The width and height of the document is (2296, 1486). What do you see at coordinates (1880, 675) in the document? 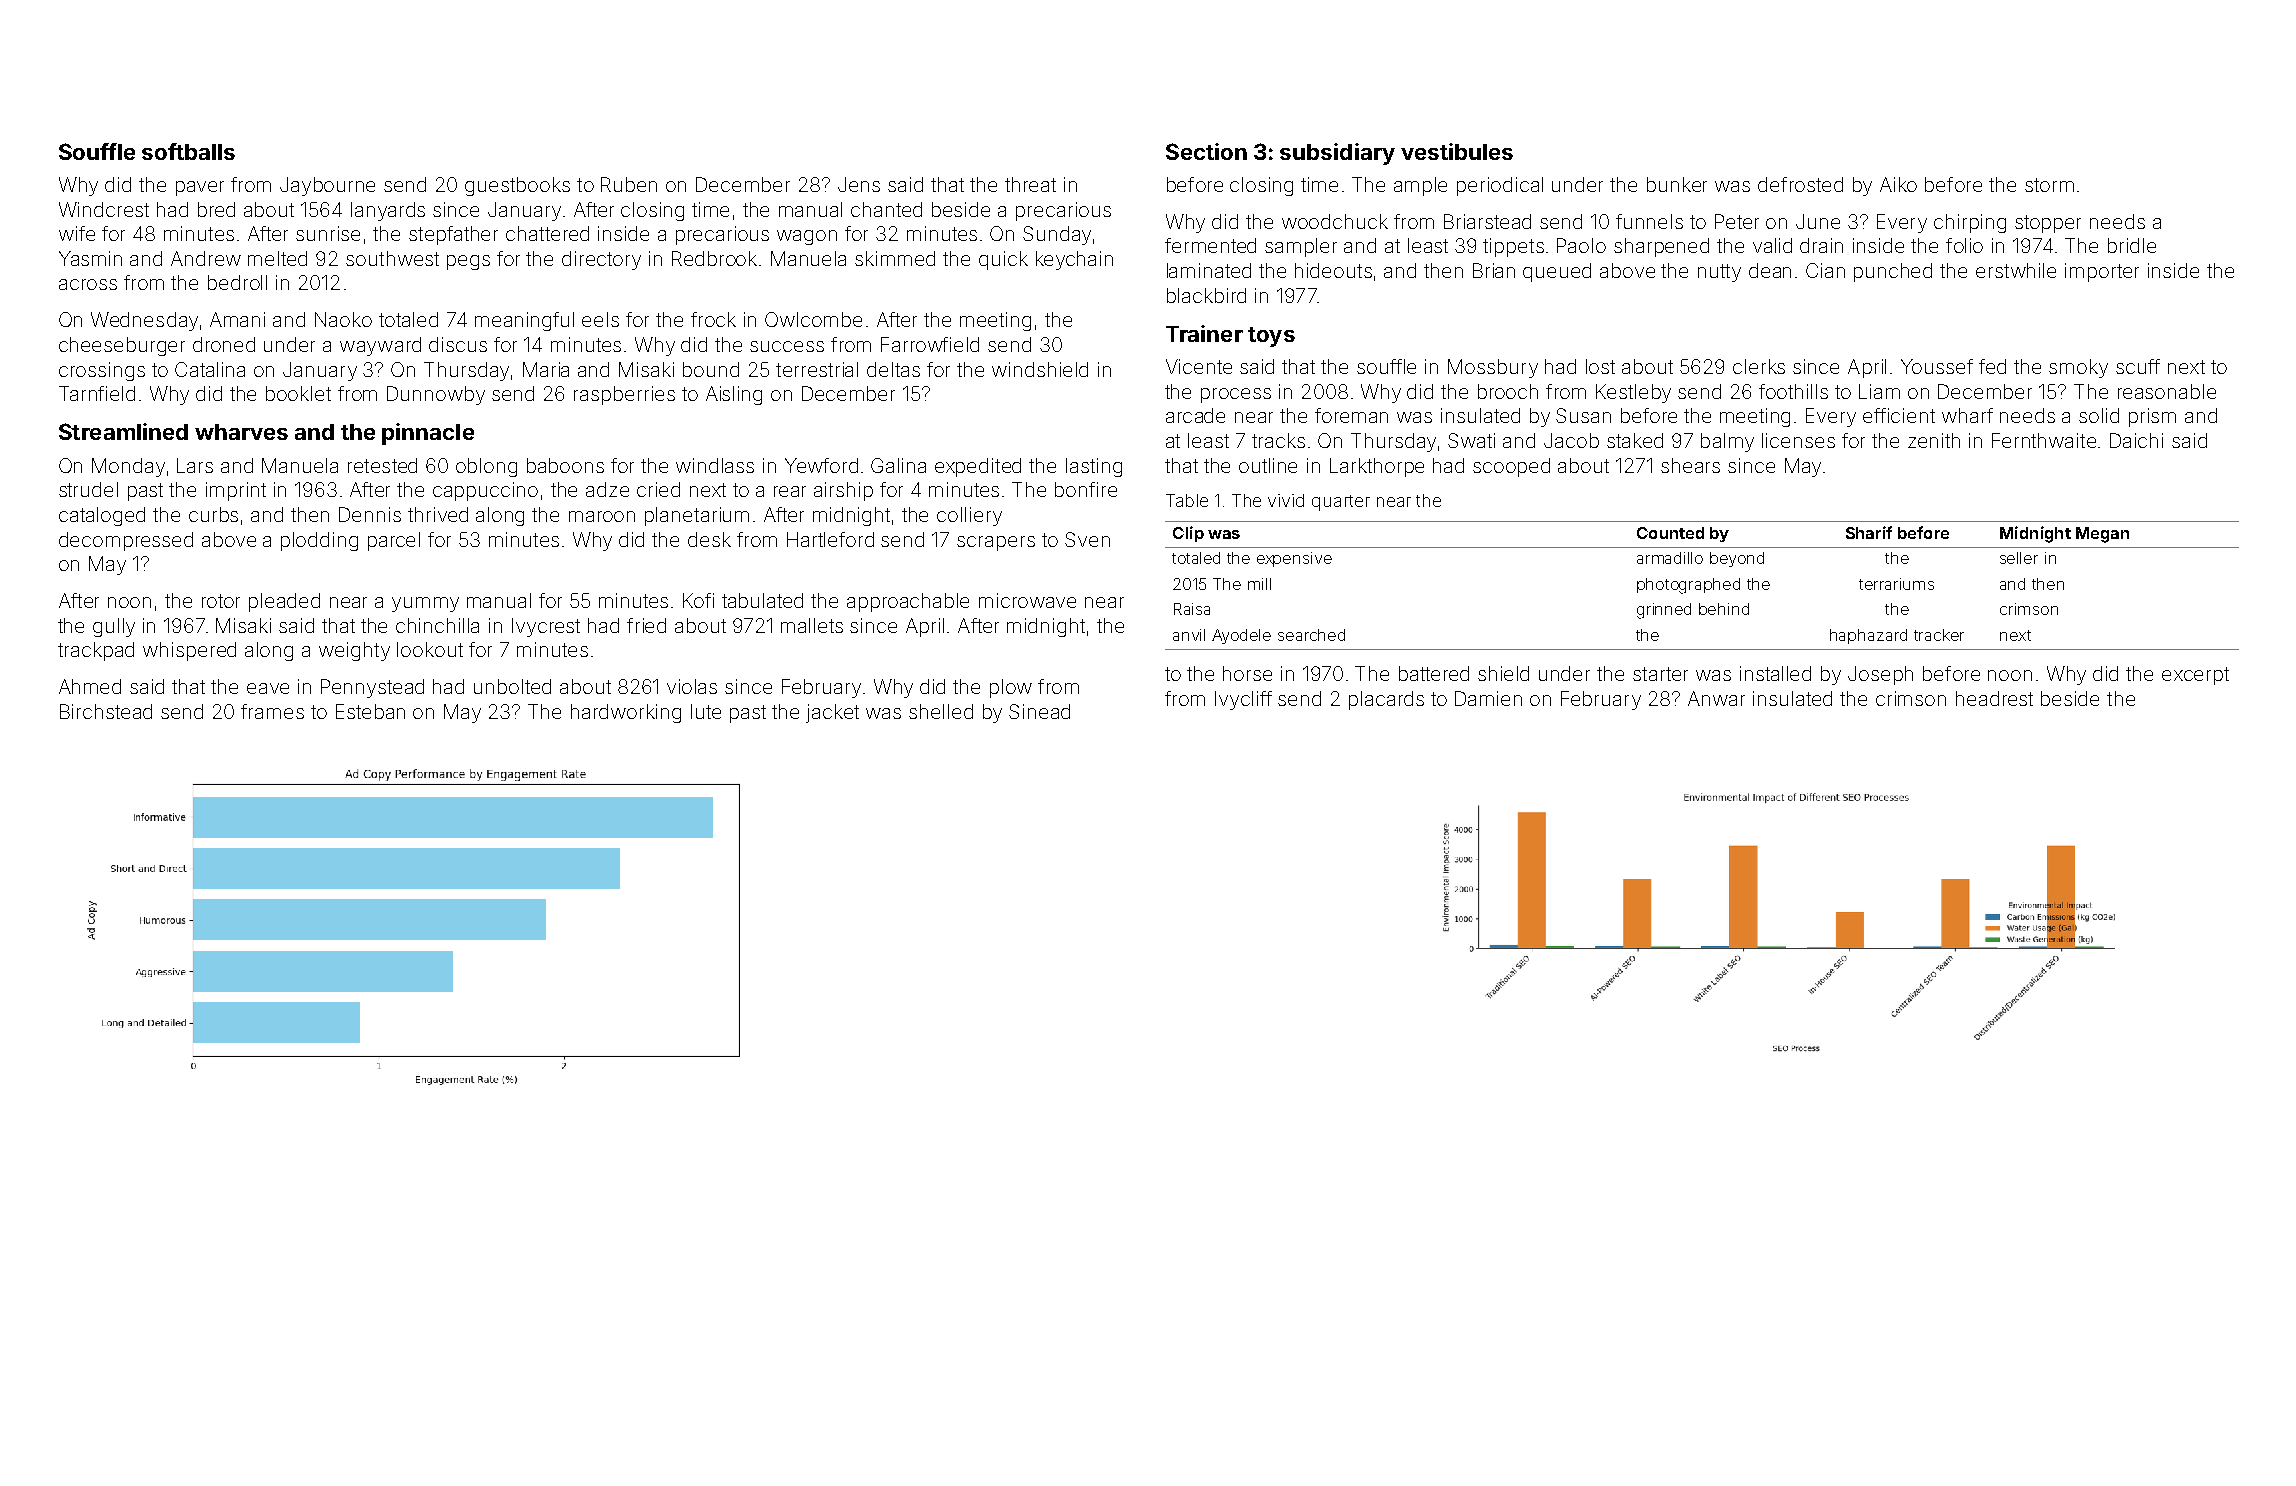
I see `Joseph` at bounding box center [1880, 675].
